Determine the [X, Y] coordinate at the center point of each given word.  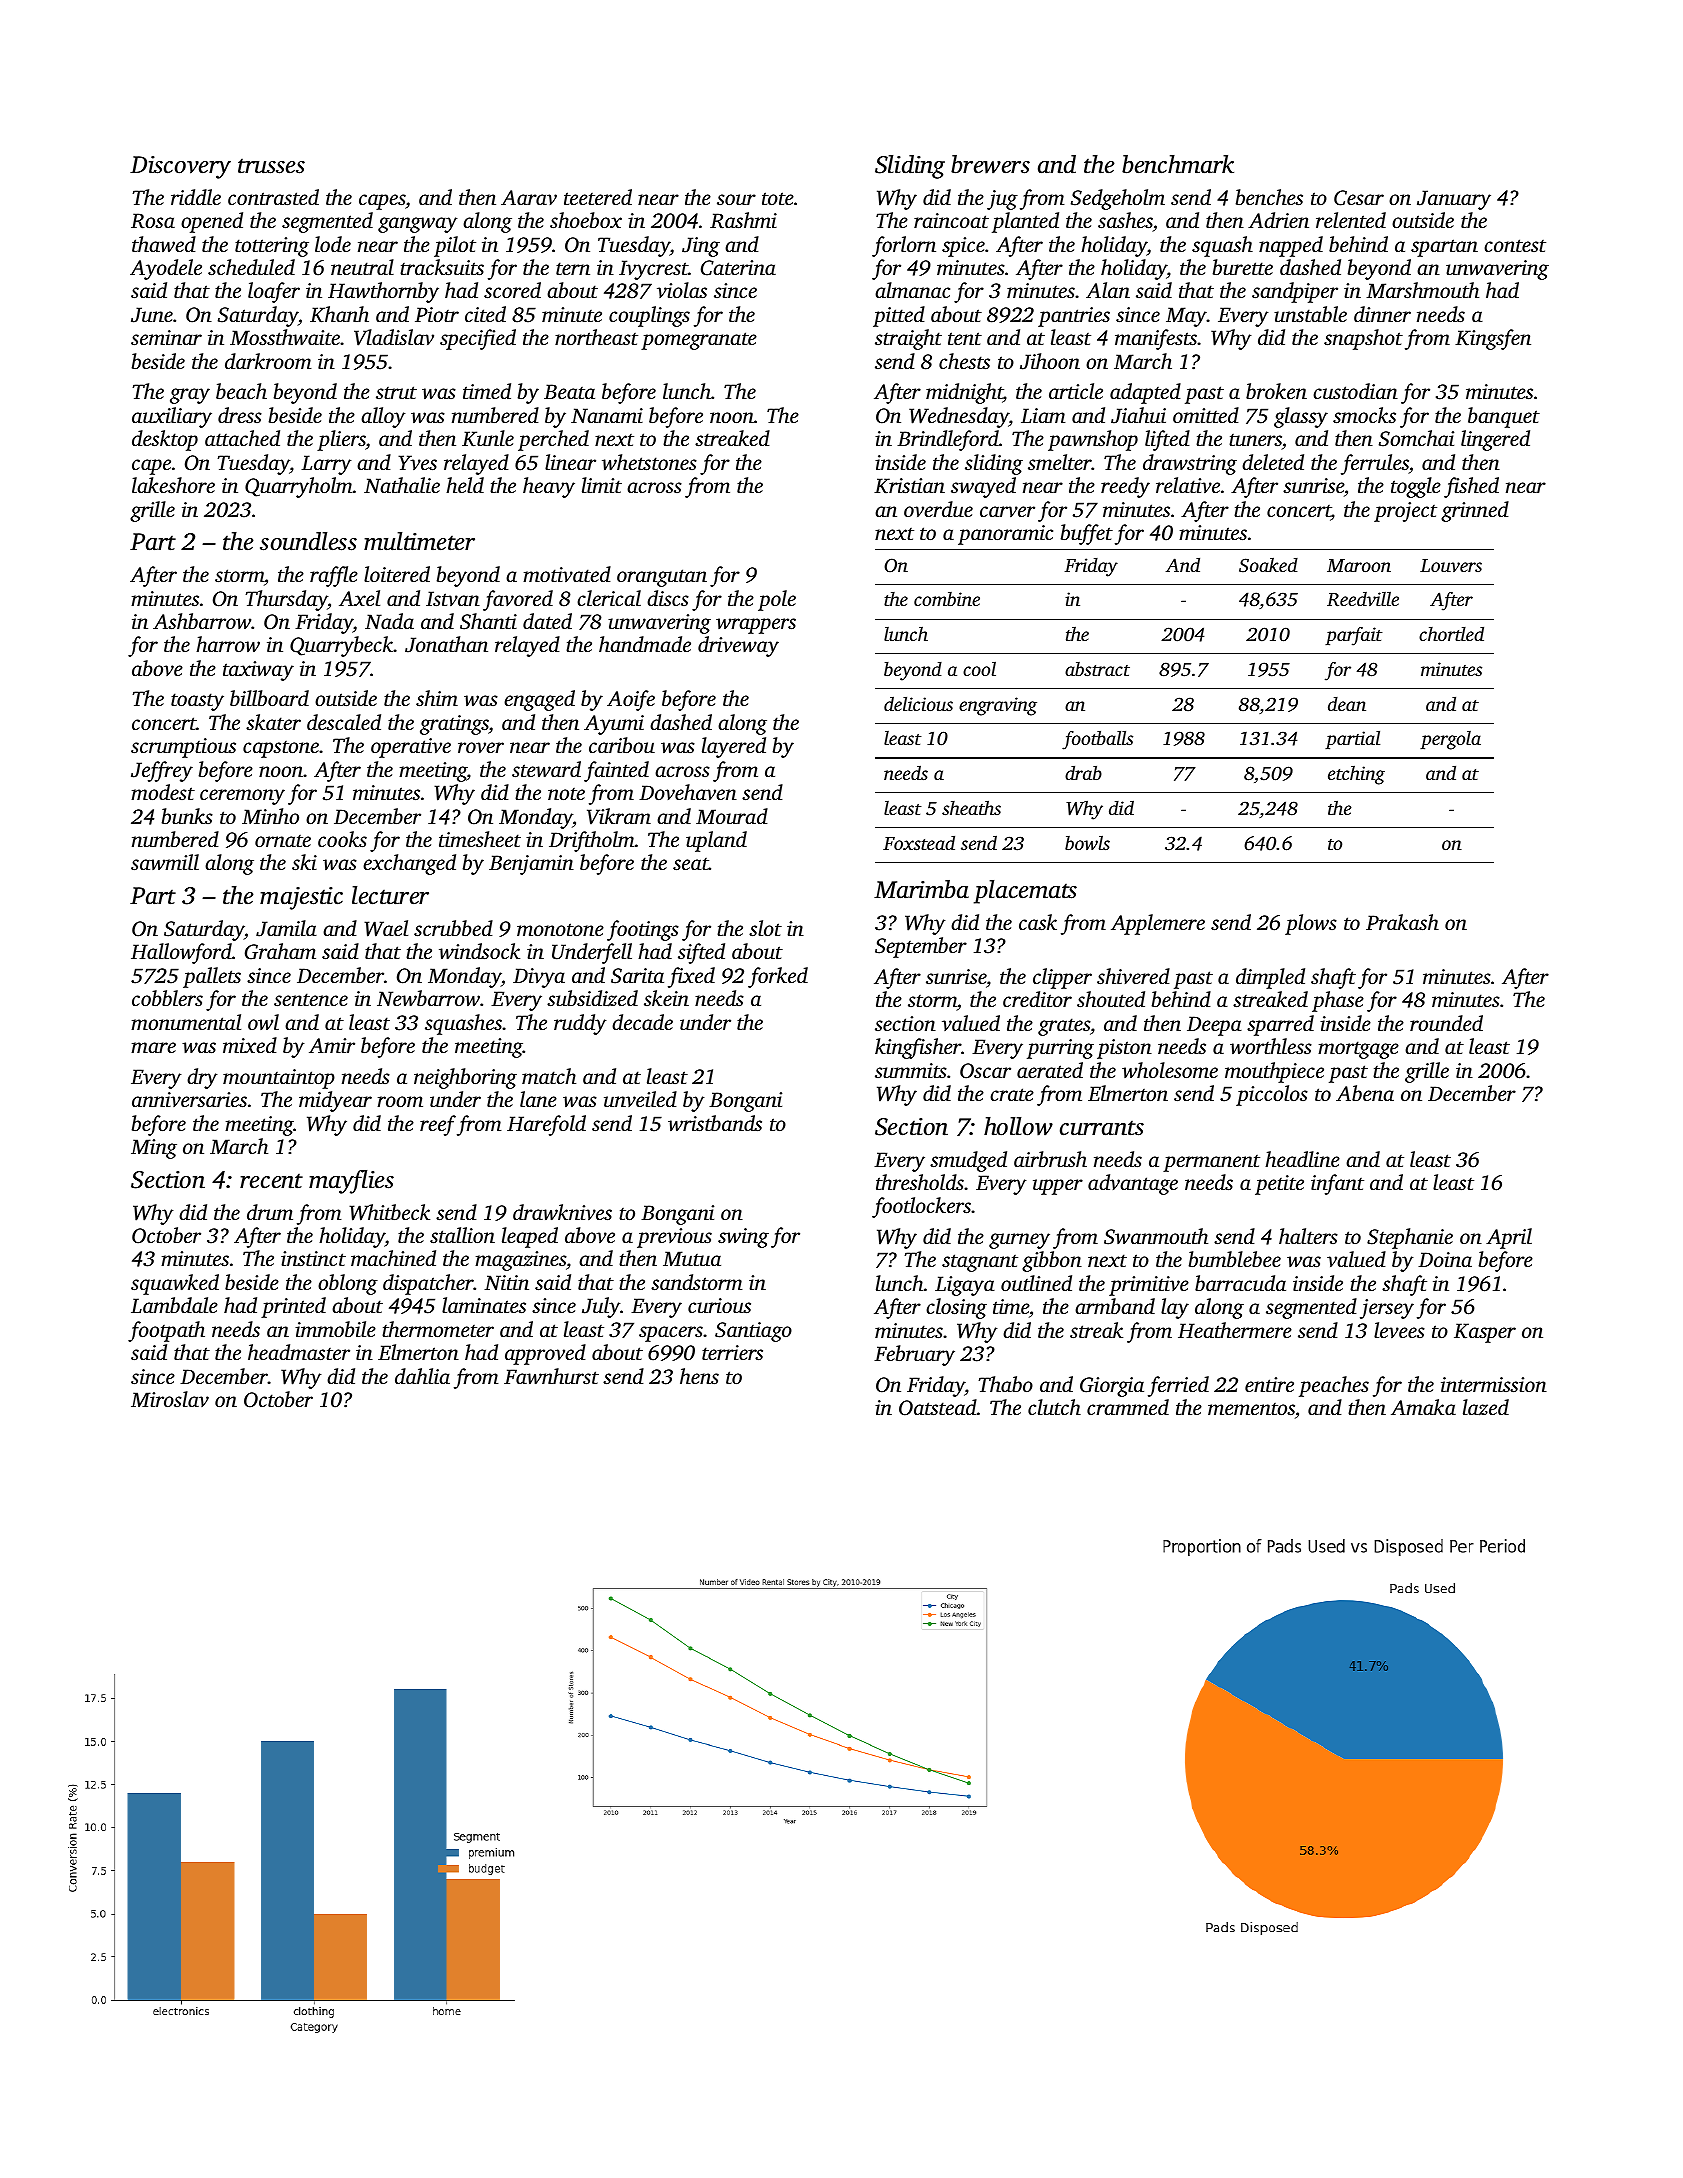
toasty [197, 702]
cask [1038, 922]
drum [270, 1212]
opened [212, 222]
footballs [1097, 740]
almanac [912, 290]
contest [1515, 245]
